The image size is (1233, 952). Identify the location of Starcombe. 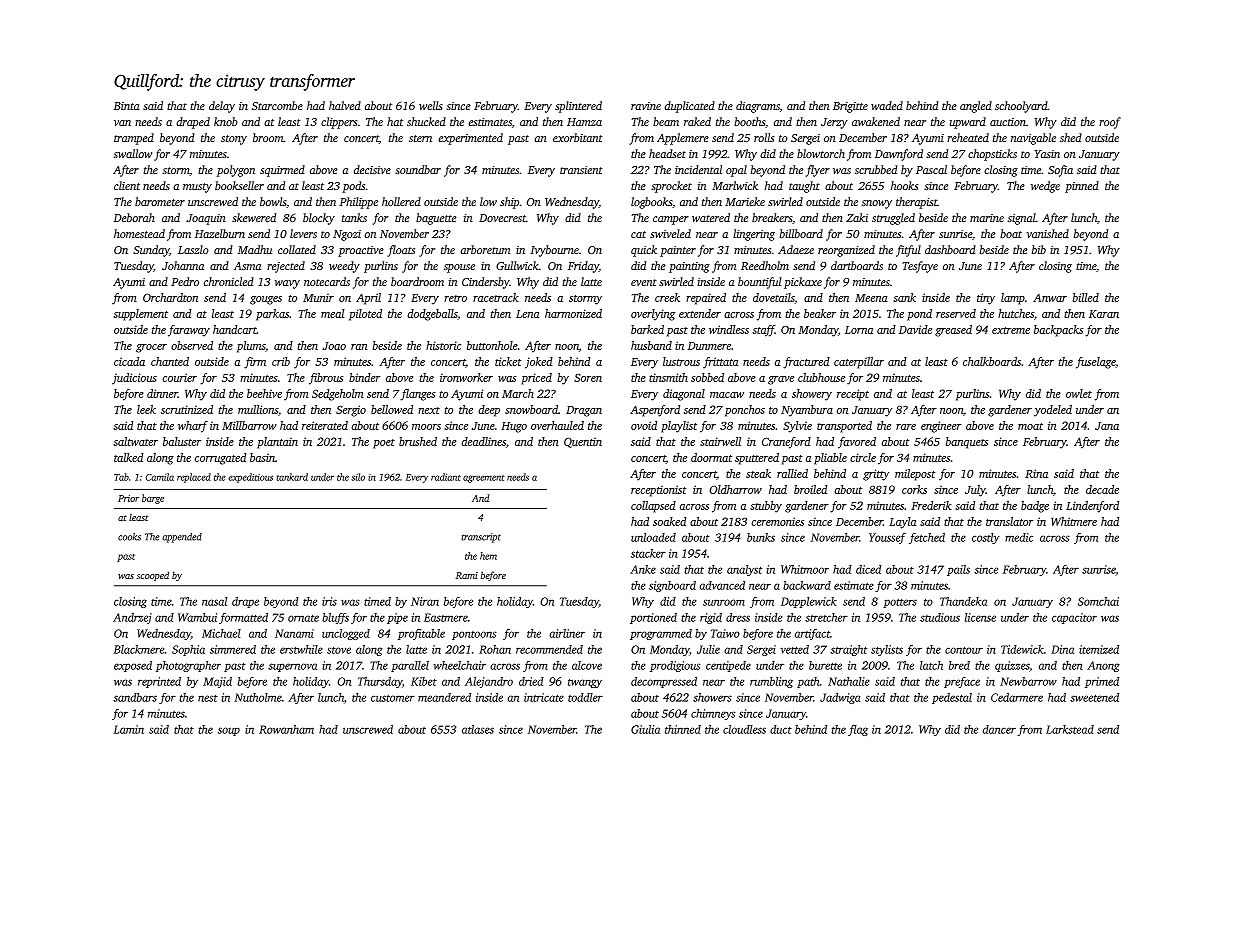
(277, 105).
